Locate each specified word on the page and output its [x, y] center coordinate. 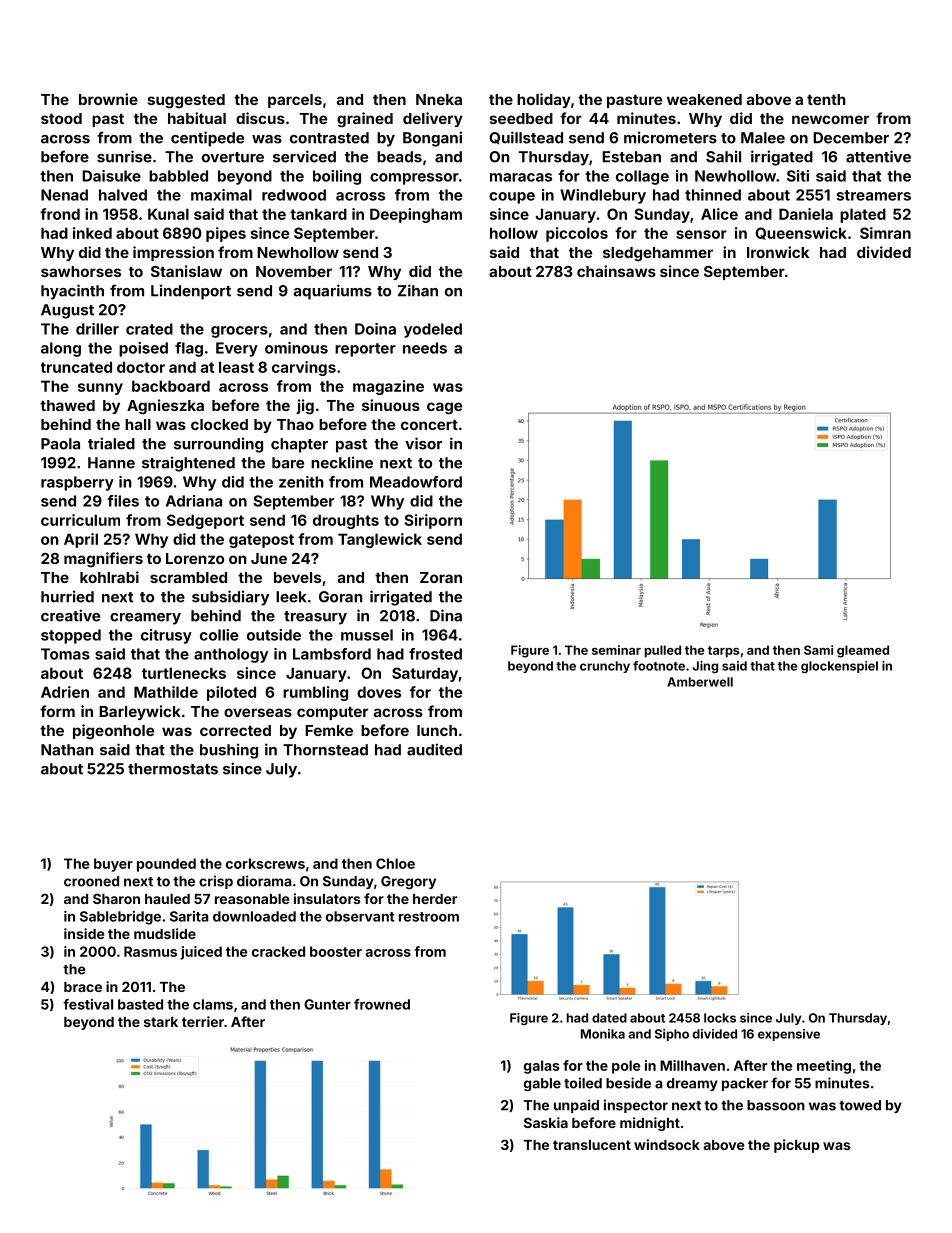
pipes [226, 234]
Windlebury [603, 196]
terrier [203, 1021]
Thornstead [325, 750]
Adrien [65, 692]
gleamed [863, 651]
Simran [885, 233]
